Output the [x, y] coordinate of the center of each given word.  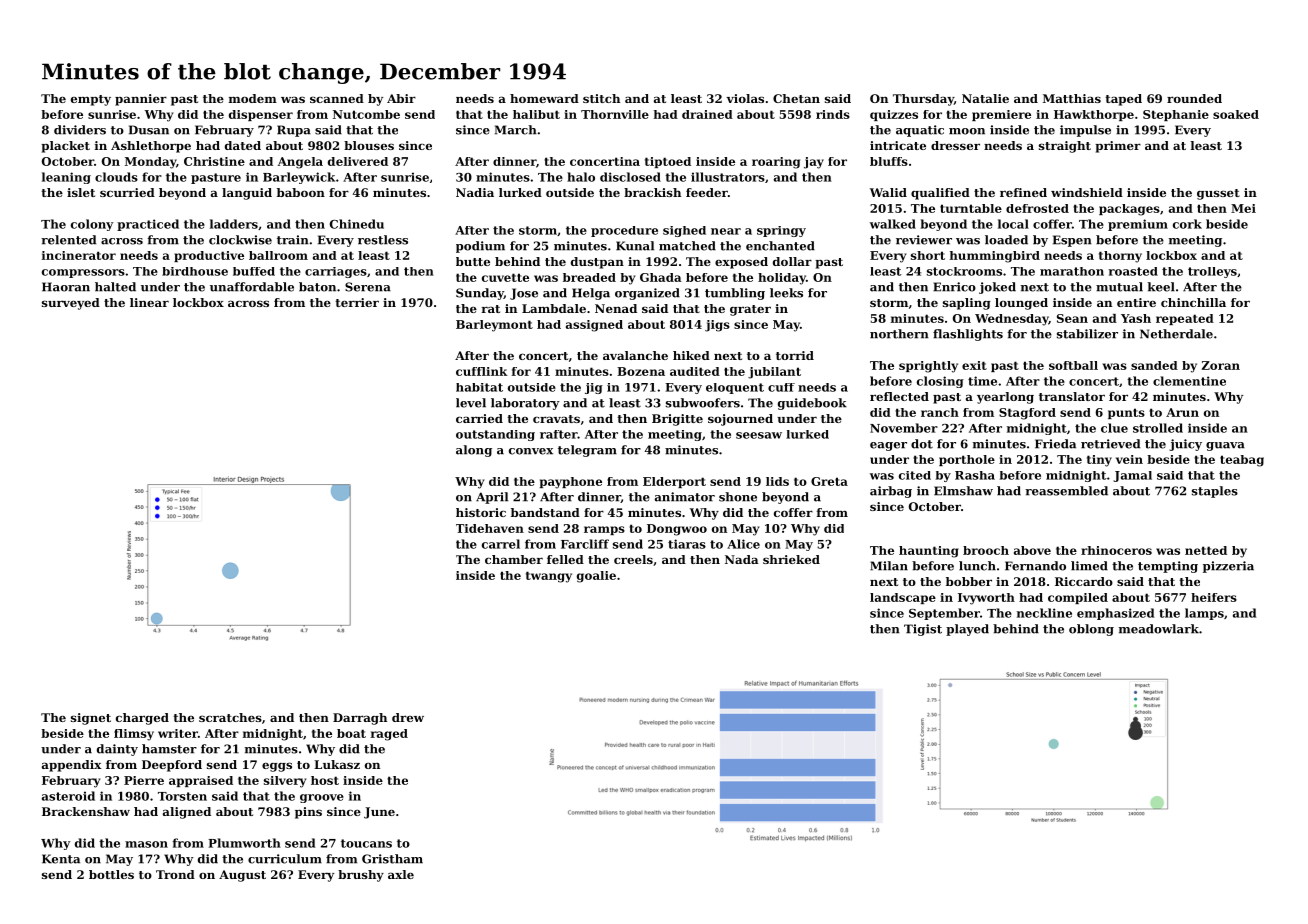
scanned [337, 98]
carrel [501, 544]
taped [1123, 100]
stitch [601, 98]
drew [408, 717]
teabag [1242, 461]
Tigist [923, 630]
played [967, 630]
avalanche [635, 355]
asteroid [68, 796]
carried [479, 418]
